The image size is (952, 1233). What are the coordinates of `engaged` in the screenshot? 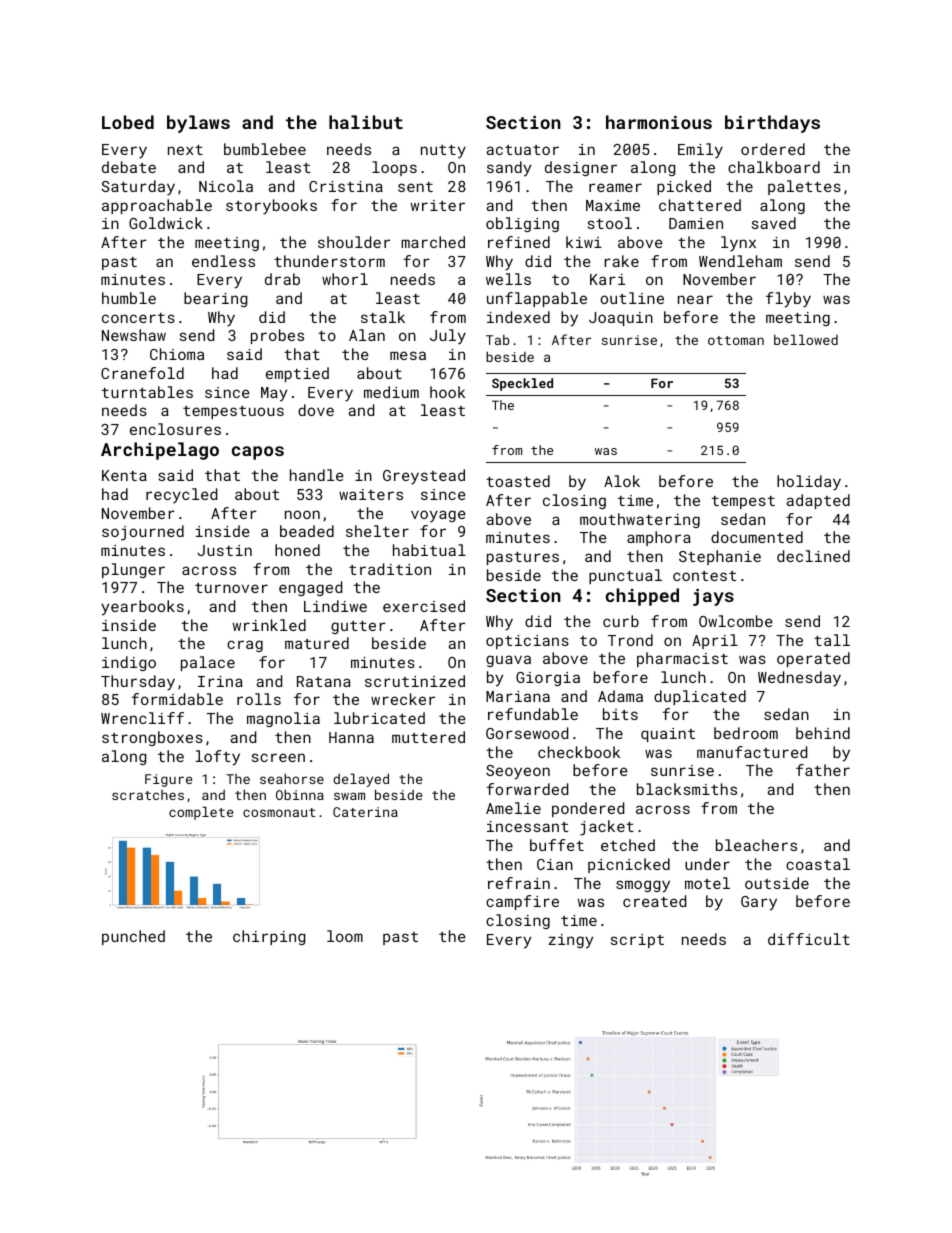 It's located at (310, 588).
